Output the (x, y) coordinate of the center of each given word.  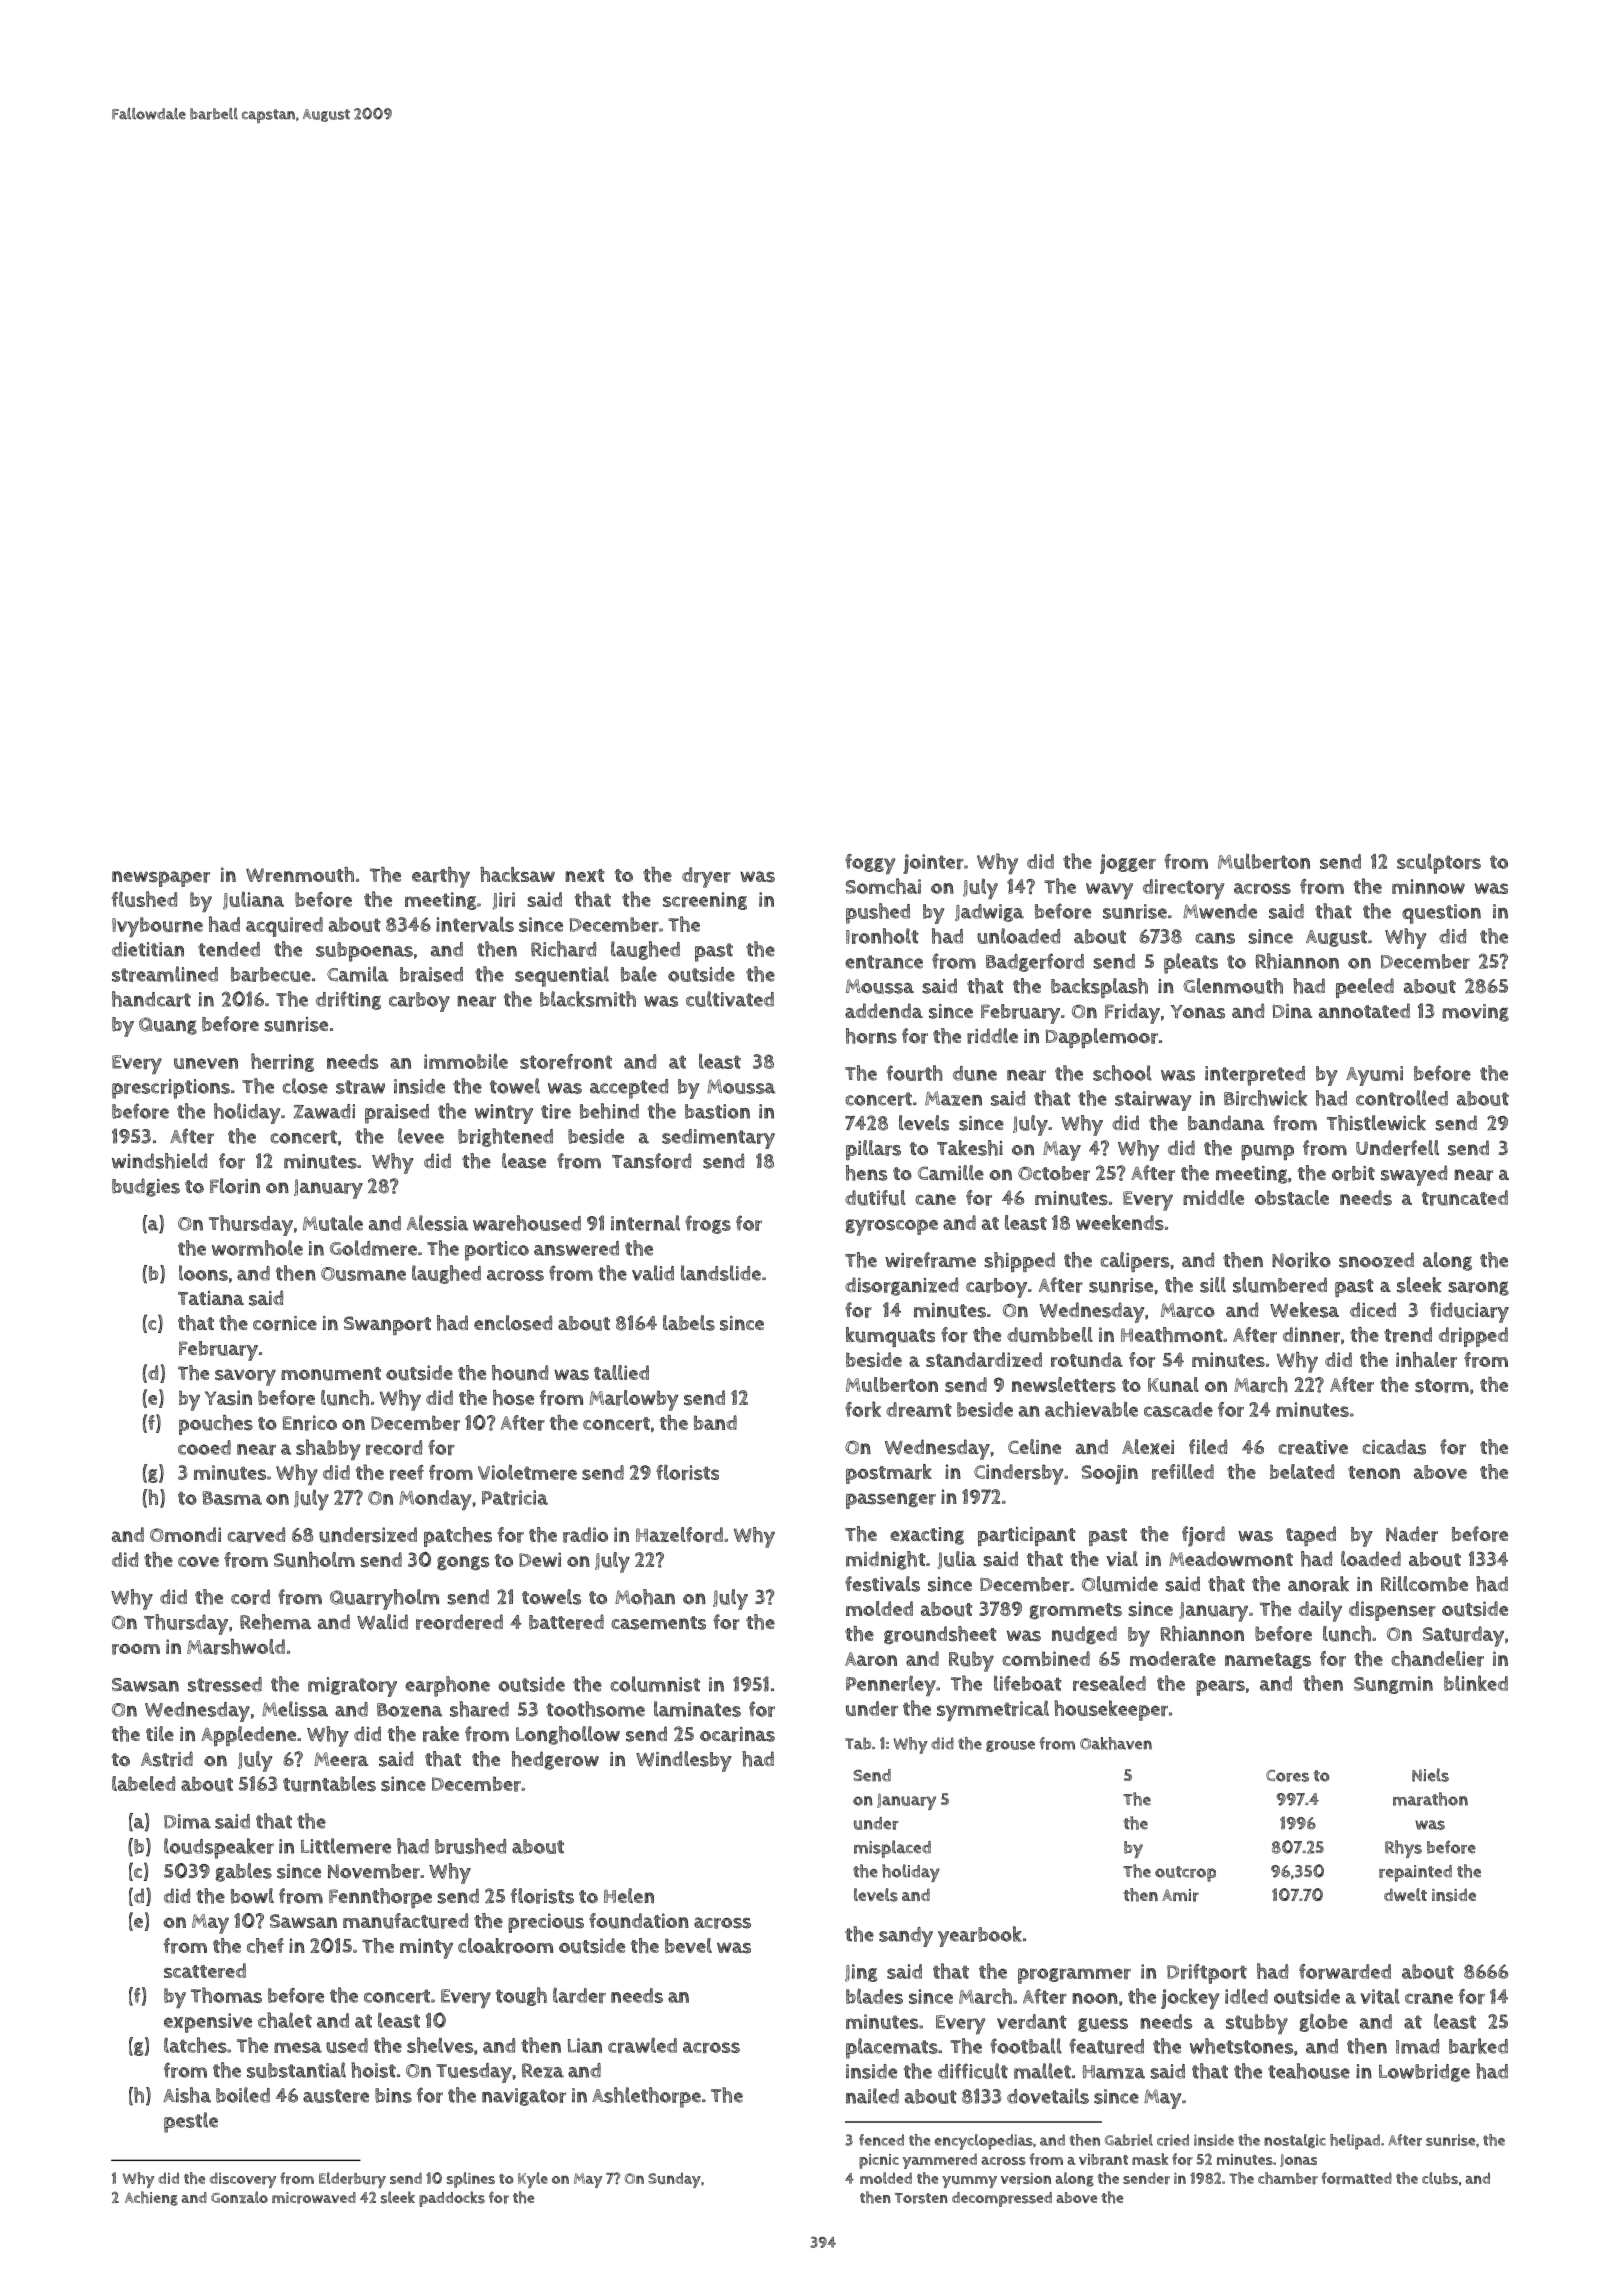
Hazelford (679, 1535)
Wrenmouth (300, 874)
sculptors (1439, 863)
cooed (204, 1447)
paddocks (452, 2199)
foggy (870, 864)
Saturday (1463, 1636)
